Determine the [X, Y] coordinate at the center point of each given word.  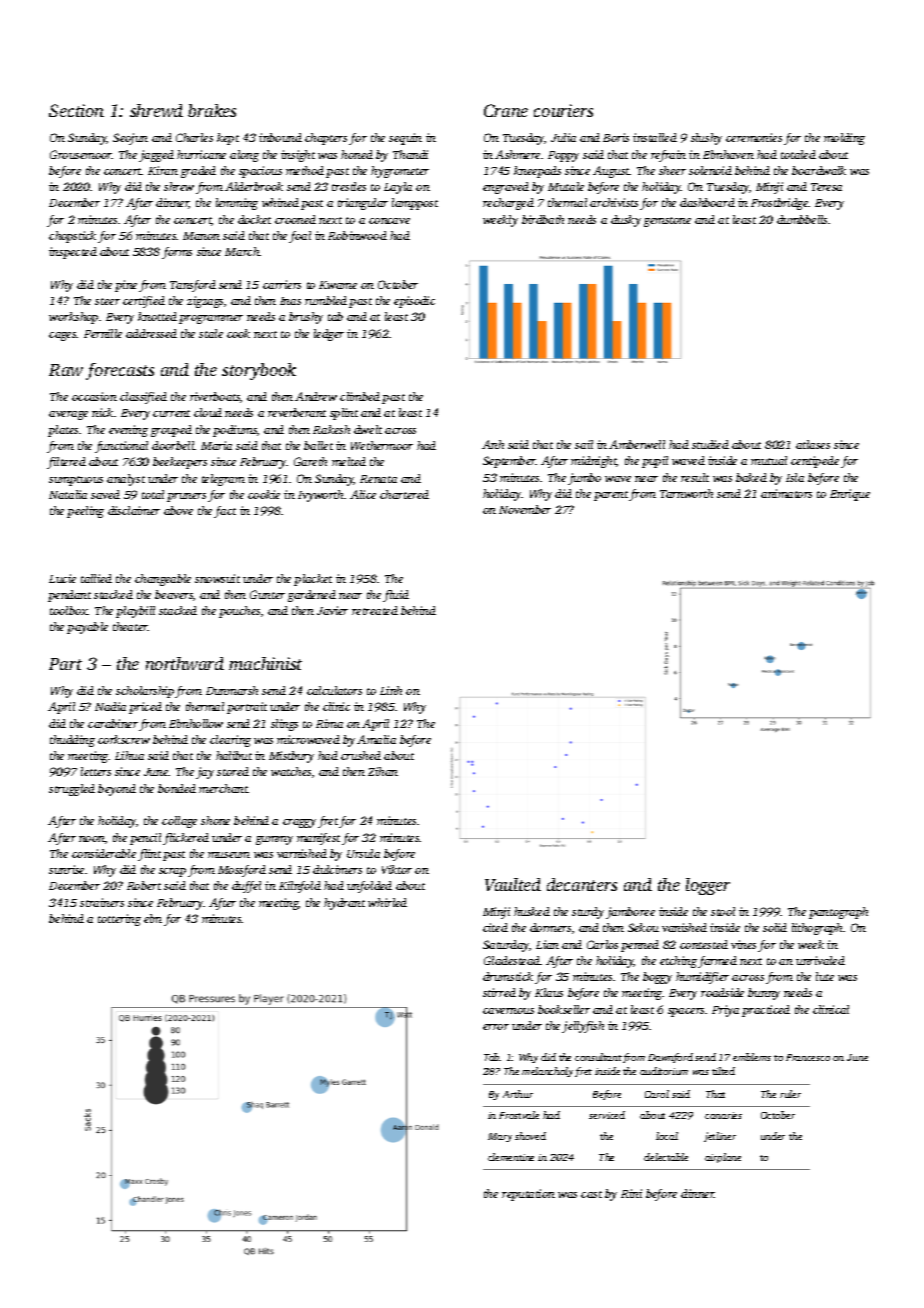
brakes [212, 110]
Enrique [850, 495]
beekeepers [180, 463]
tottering [119, 920]
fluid [396, 596]
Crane [506, 110]
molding [844, 139]
